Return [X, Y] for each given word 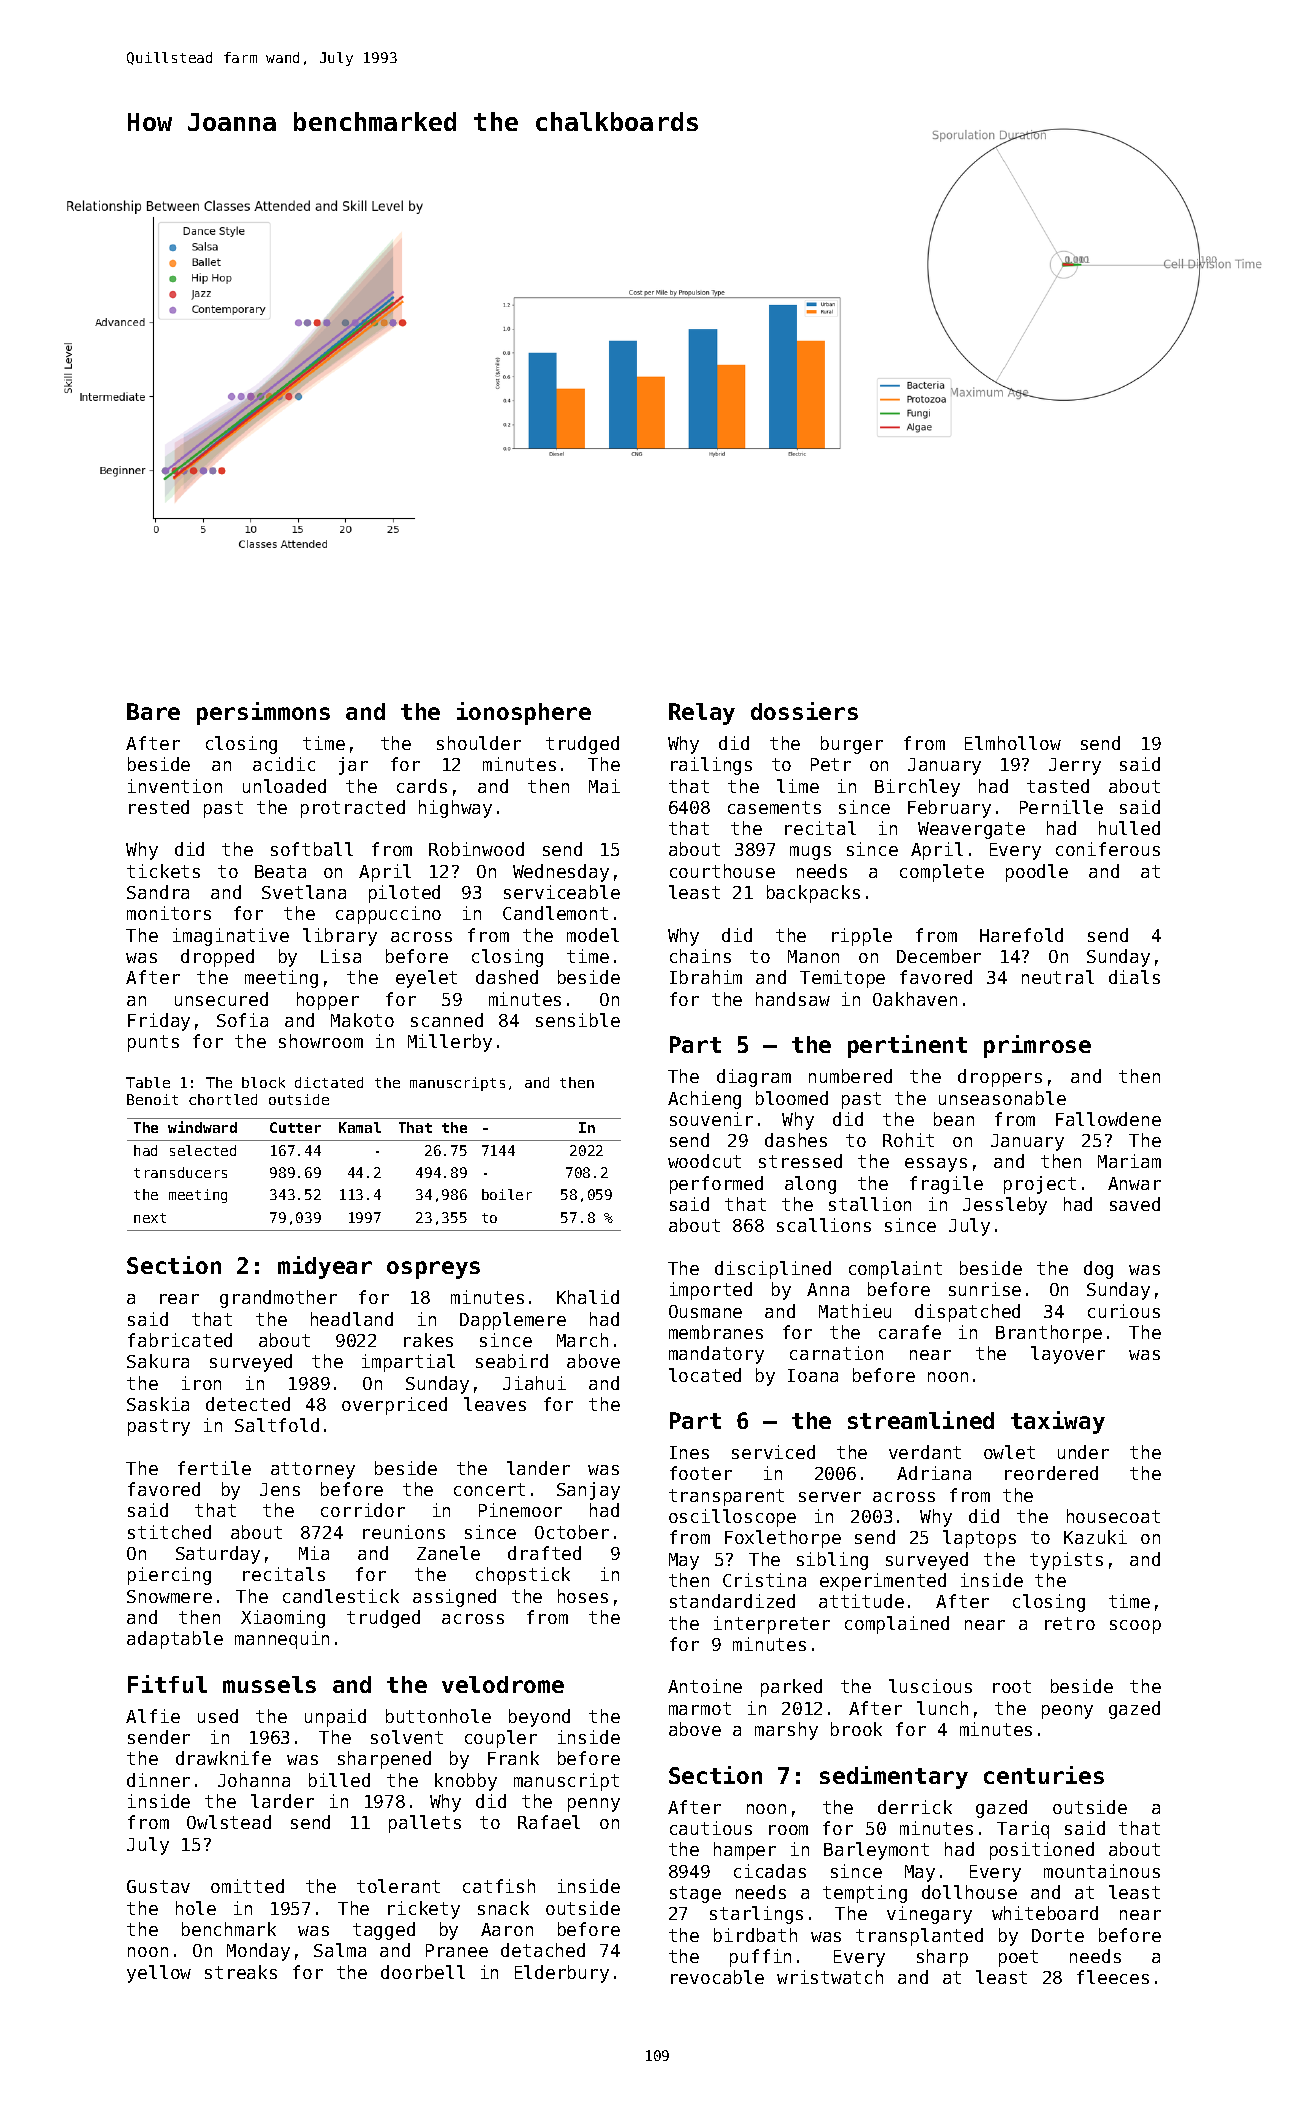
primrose [1037, 1046]
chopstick [523, 1576]
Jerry [1075, 766]
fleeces [1113, 1977]
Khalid [588, 1297]
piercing [169, 1576]
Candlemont [555, 913]
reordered [1051, 1473]
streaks [241, 1972]
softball [312, 849]
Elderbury [562, 1974]
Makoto [362, 1020]
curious [1124, 1311]
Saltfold [277, 1425]
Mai [604, 786]
